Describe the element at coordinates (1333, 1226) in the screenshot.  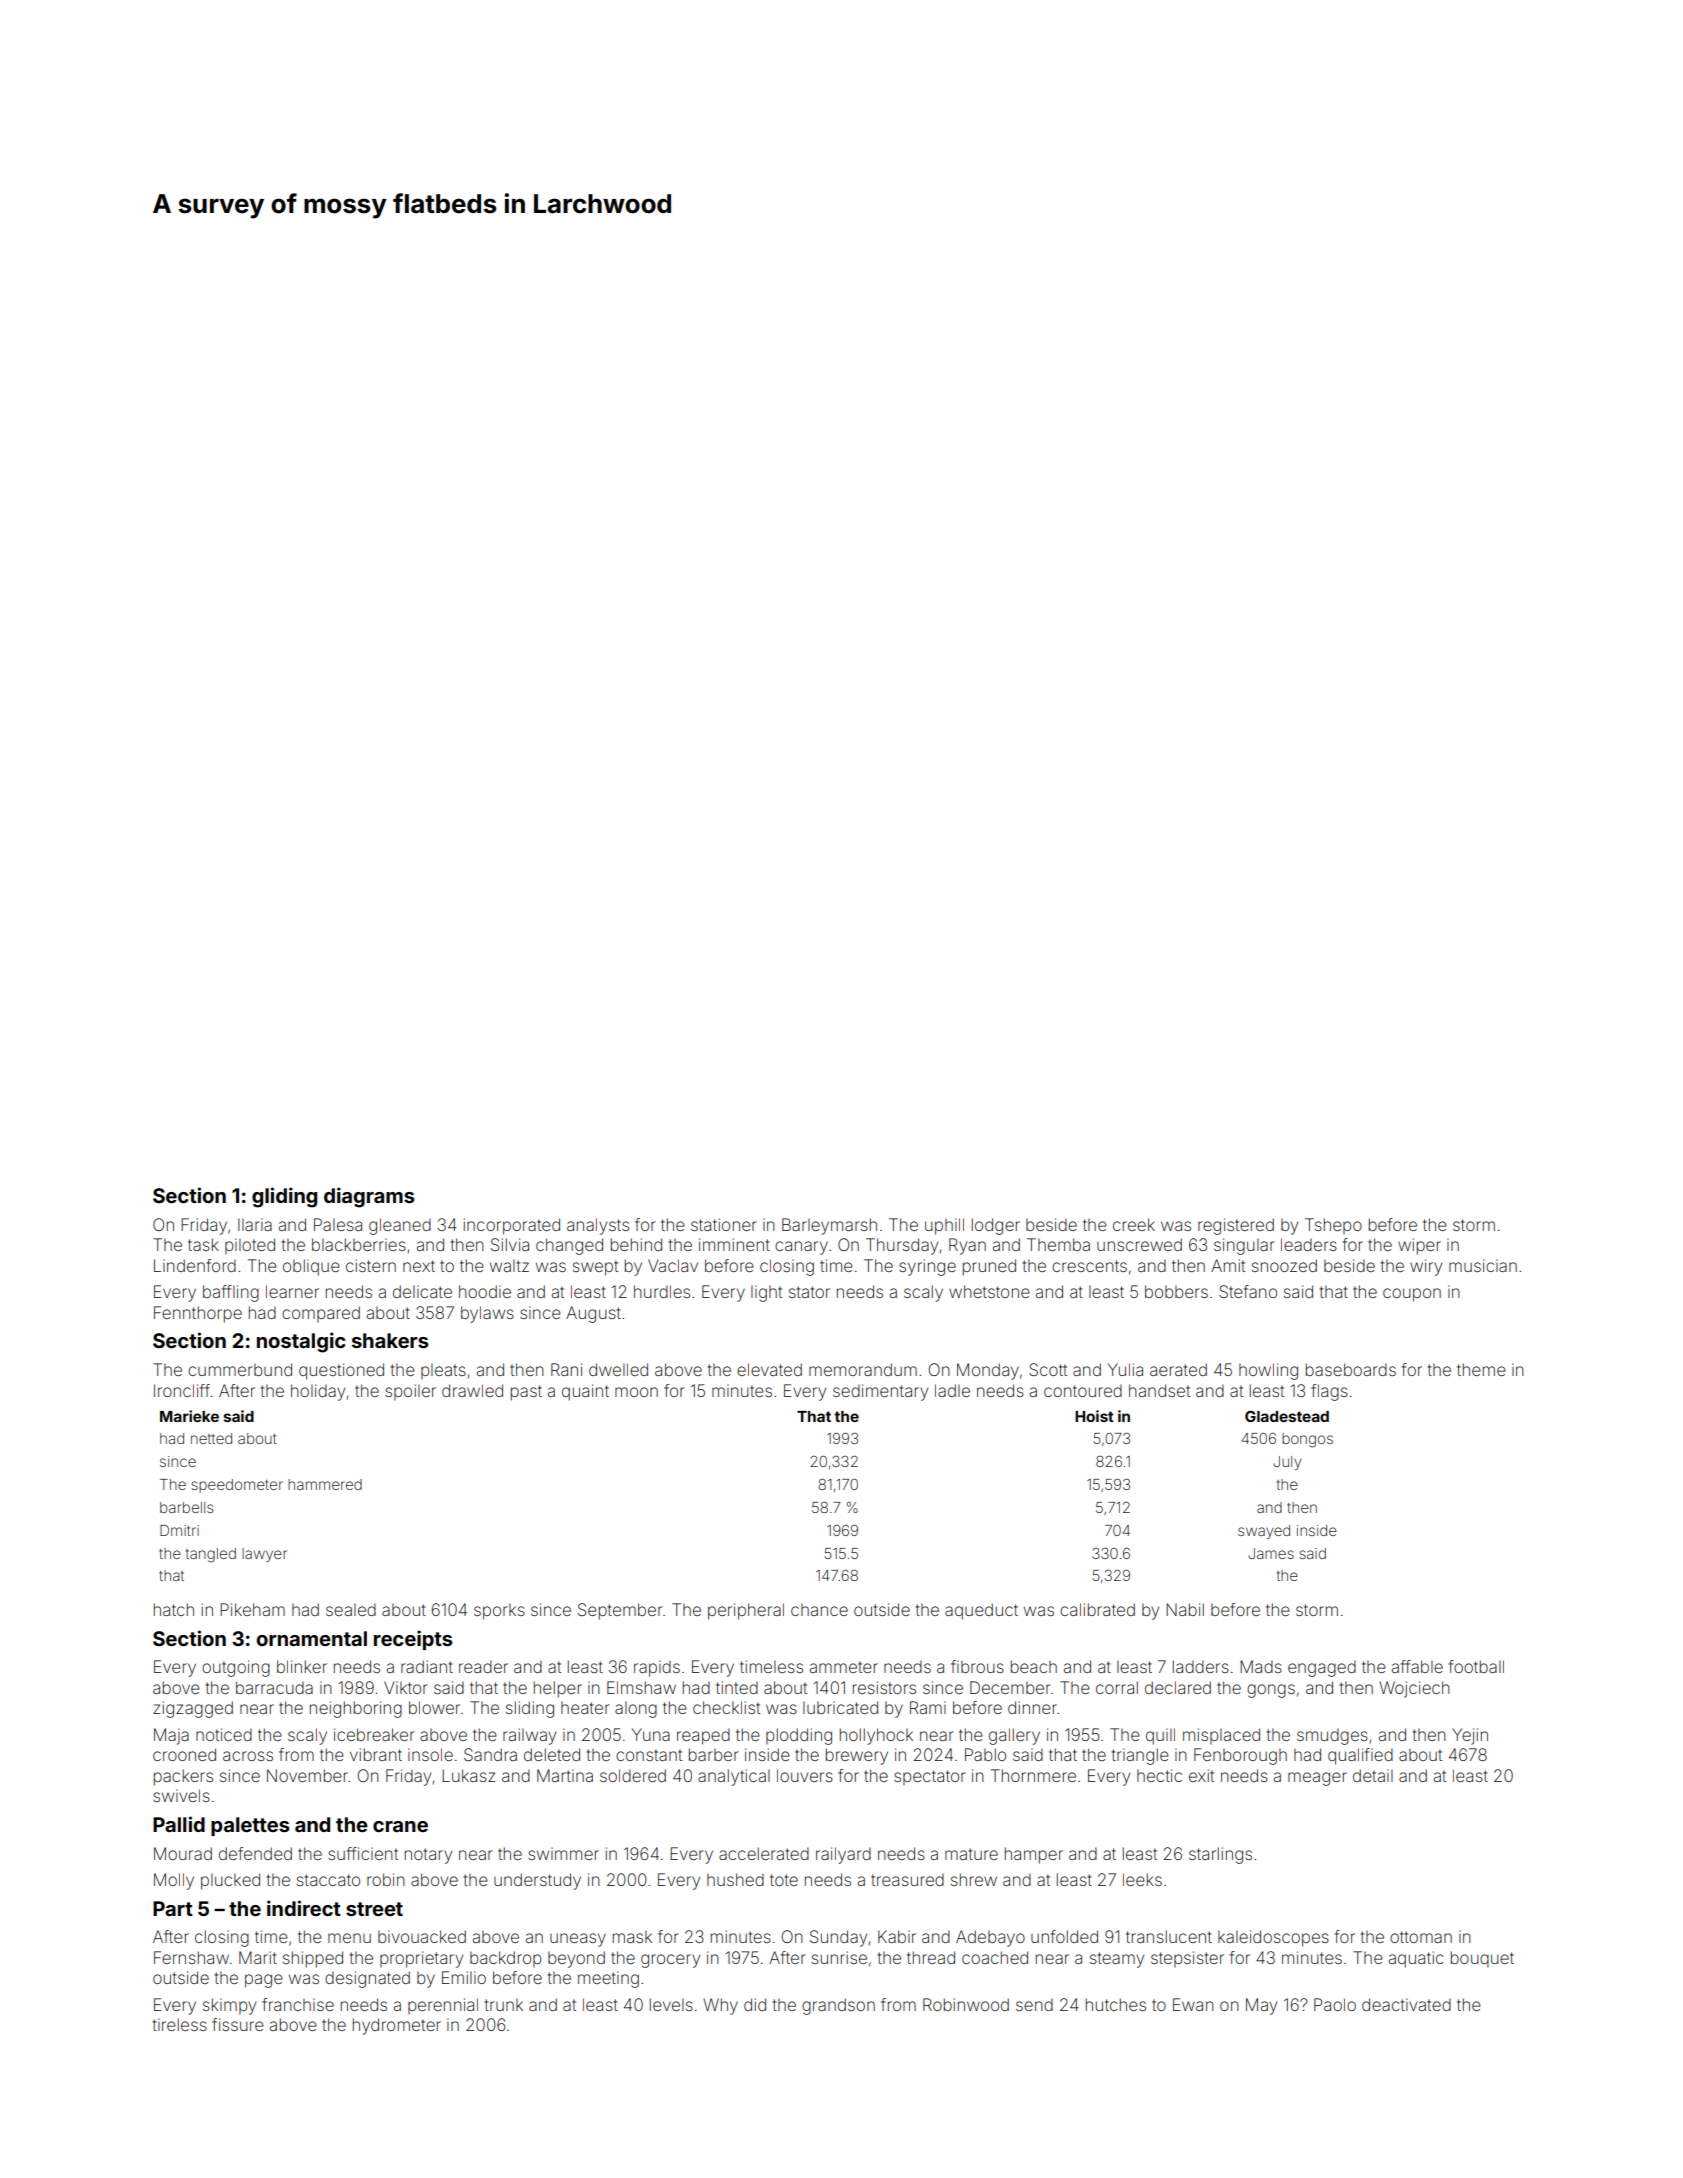
I see `Tshepo` at that location.
